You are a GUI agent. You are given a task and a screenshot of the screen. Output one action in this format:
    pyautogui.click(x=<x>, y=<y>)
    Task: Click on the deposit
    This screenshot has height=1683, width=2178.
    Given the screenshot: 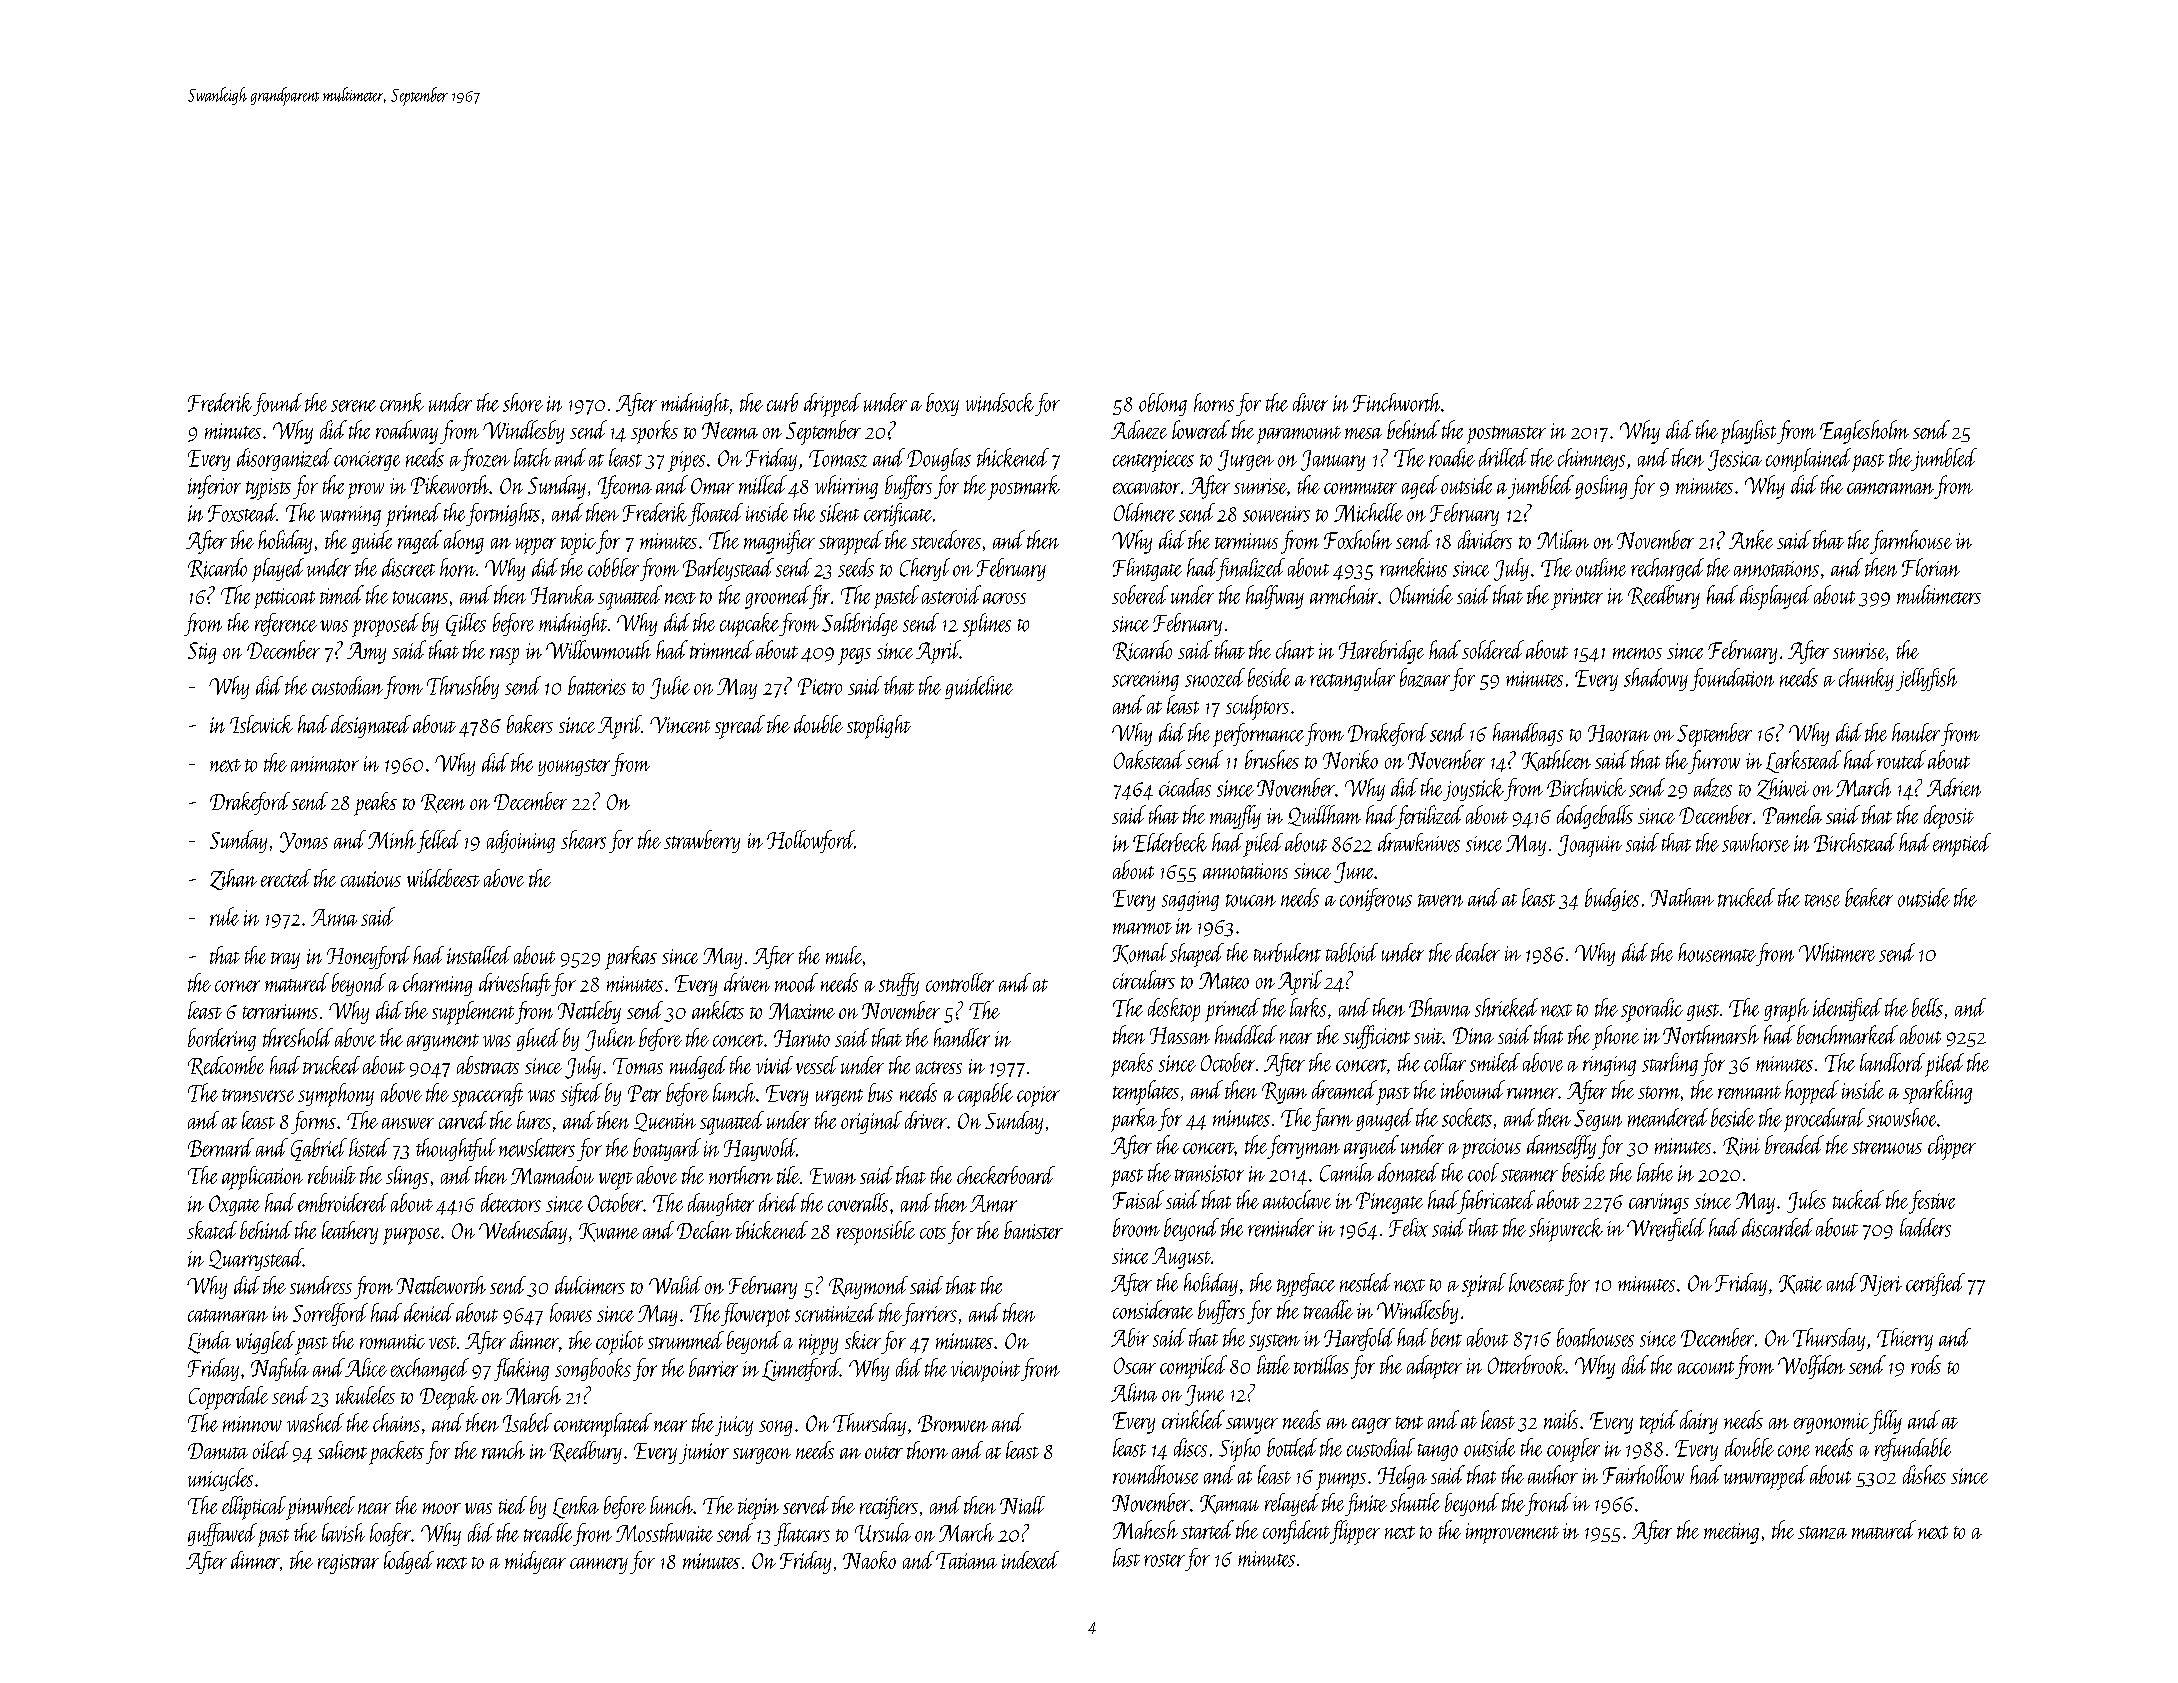 What is the action you would take?
    pyautogui.click(x=1949, y=817)
